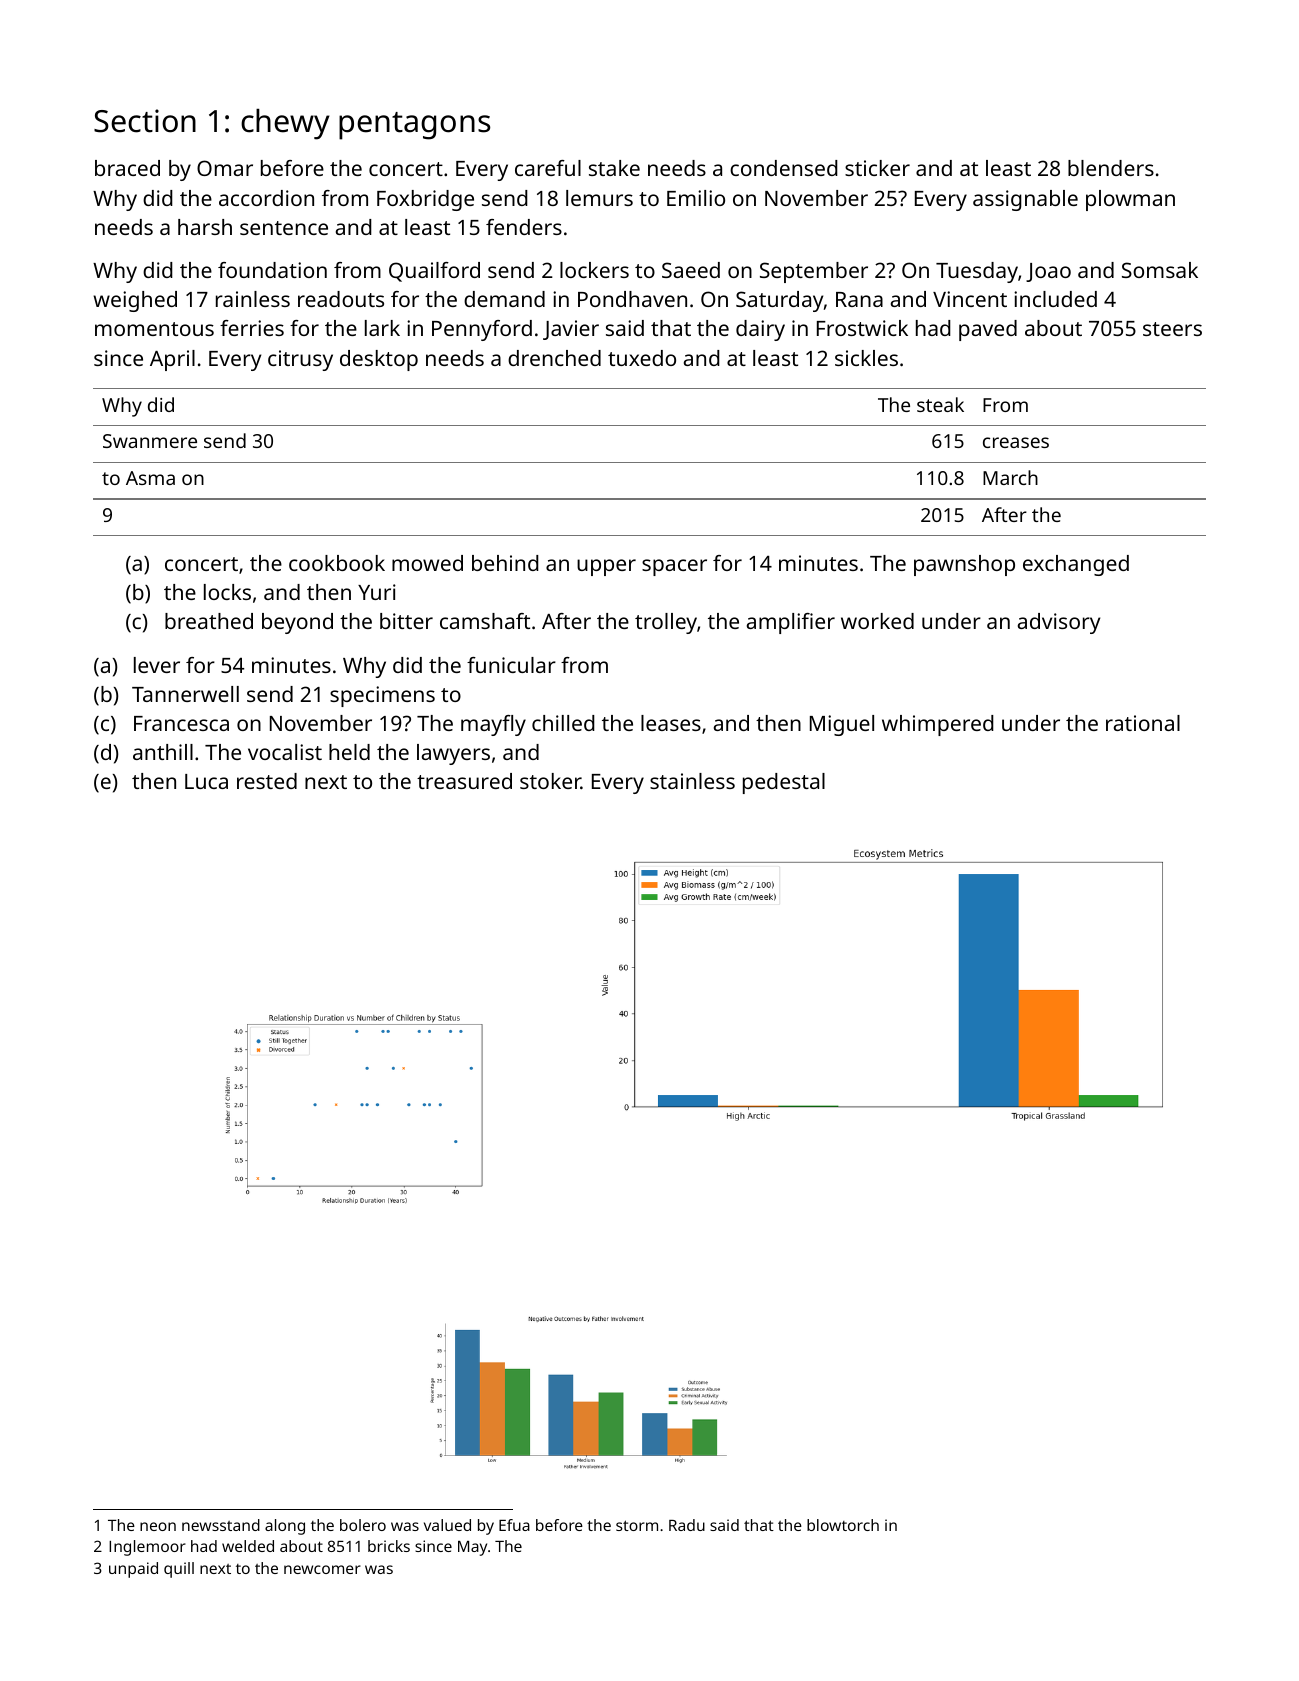  I want to click on blowtorch, so click(843, 1525).
